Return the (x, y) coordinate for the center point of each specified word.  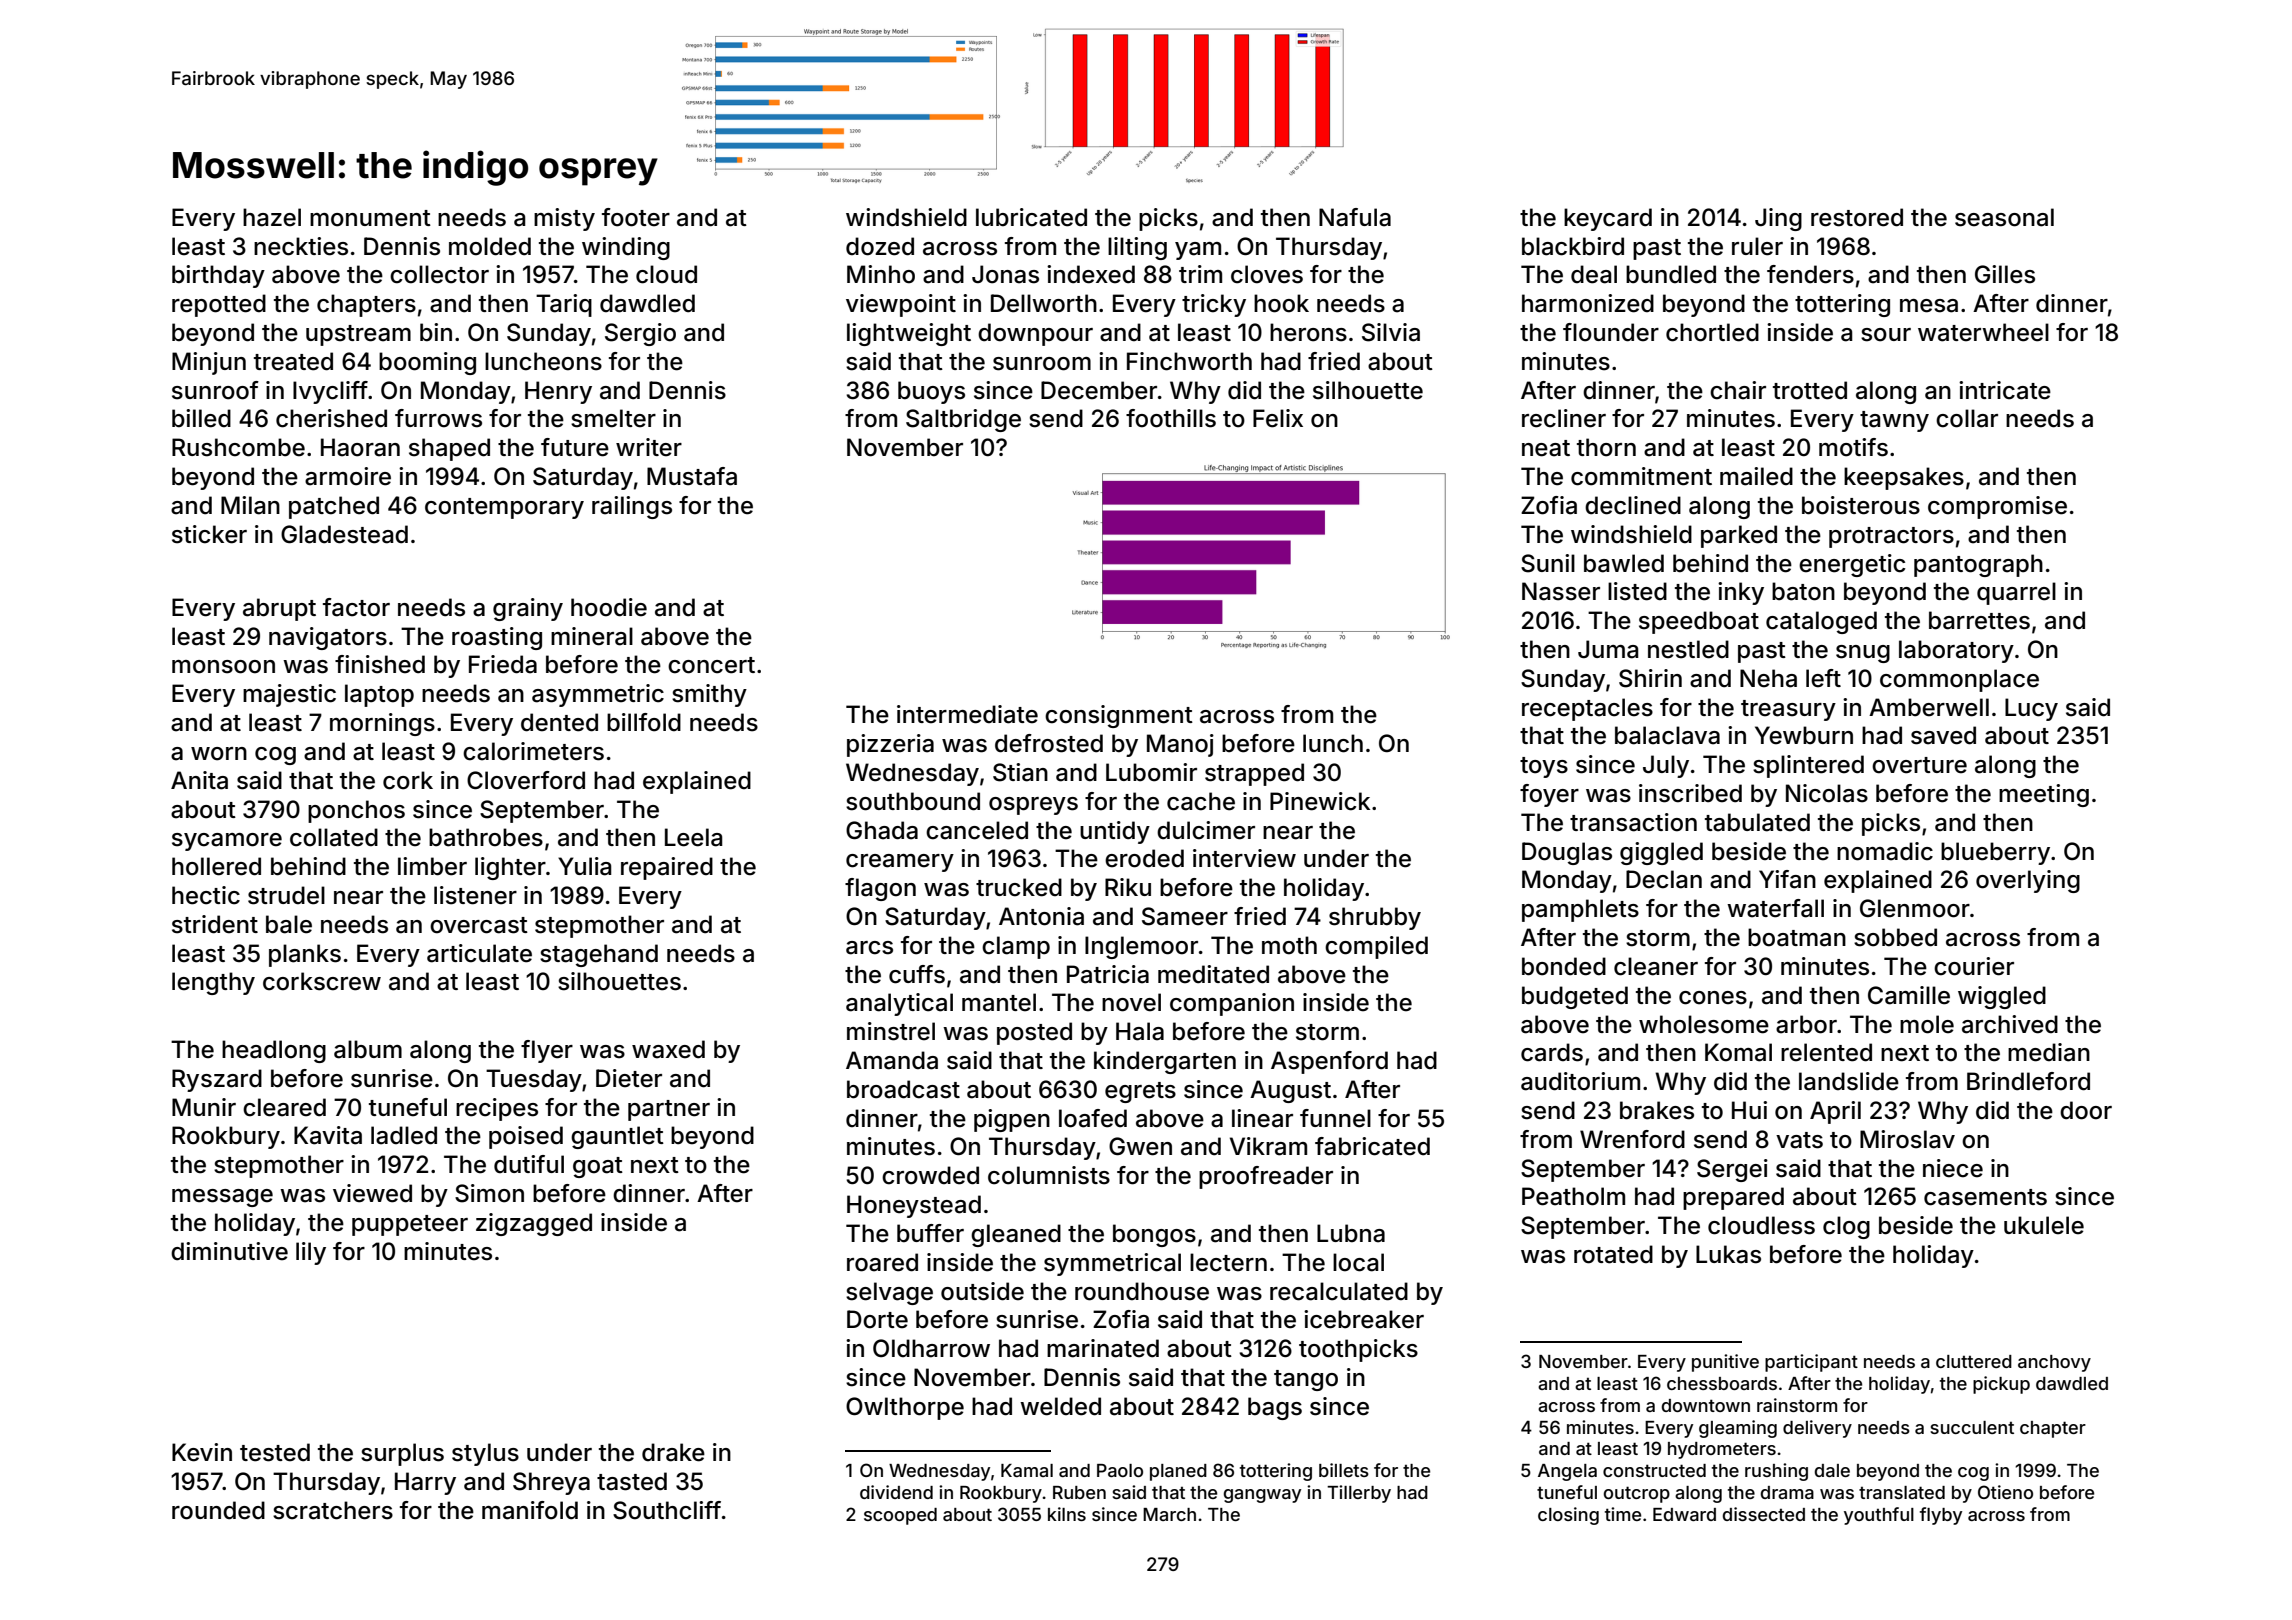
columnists (1049, 1175)
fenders (1810, 274)
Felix (1278, 418)
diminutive (229, 1251)
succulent (1972, 1427)
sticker (209, 534)
